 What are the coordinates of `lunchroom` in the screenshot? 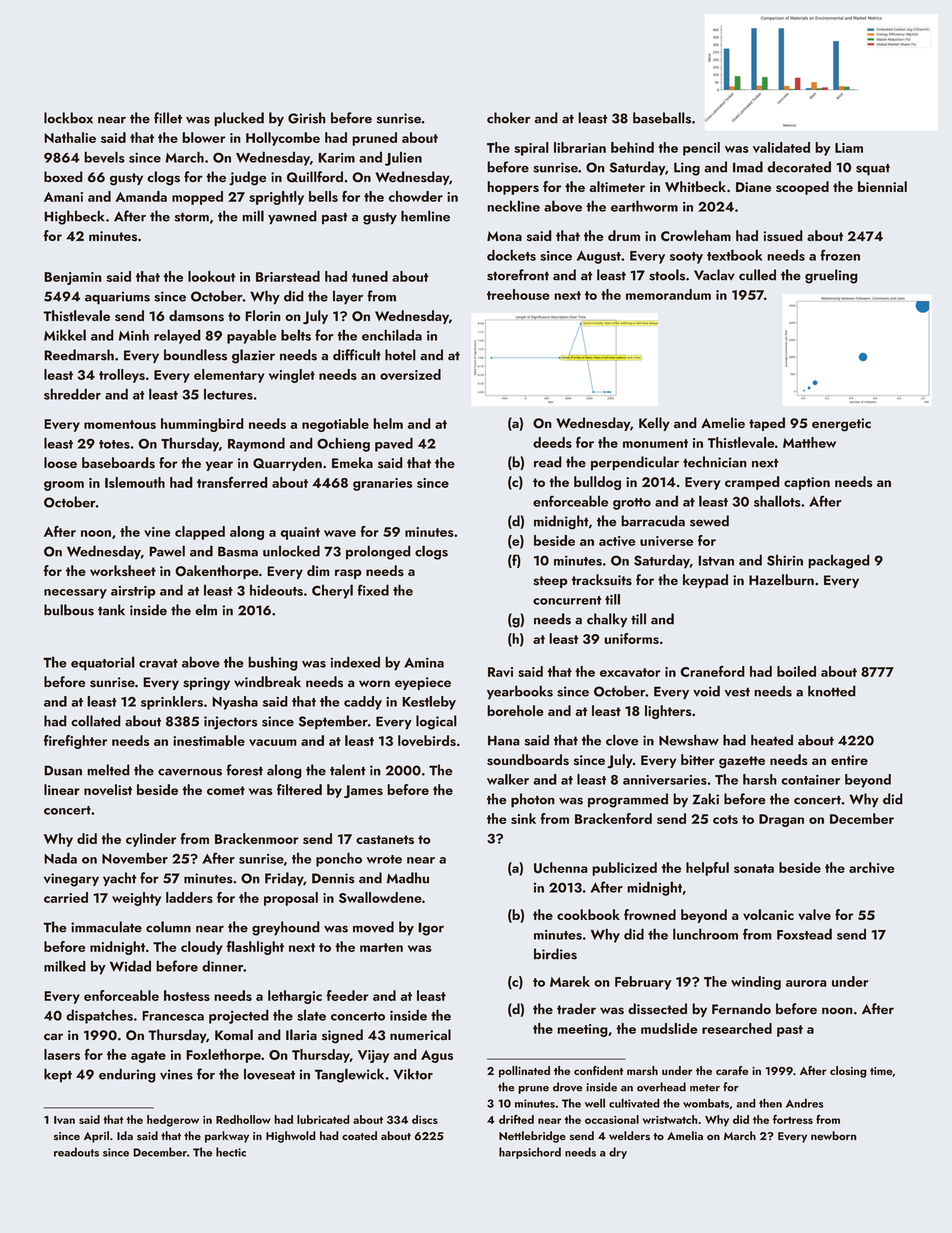 It's located at (705, 934).
